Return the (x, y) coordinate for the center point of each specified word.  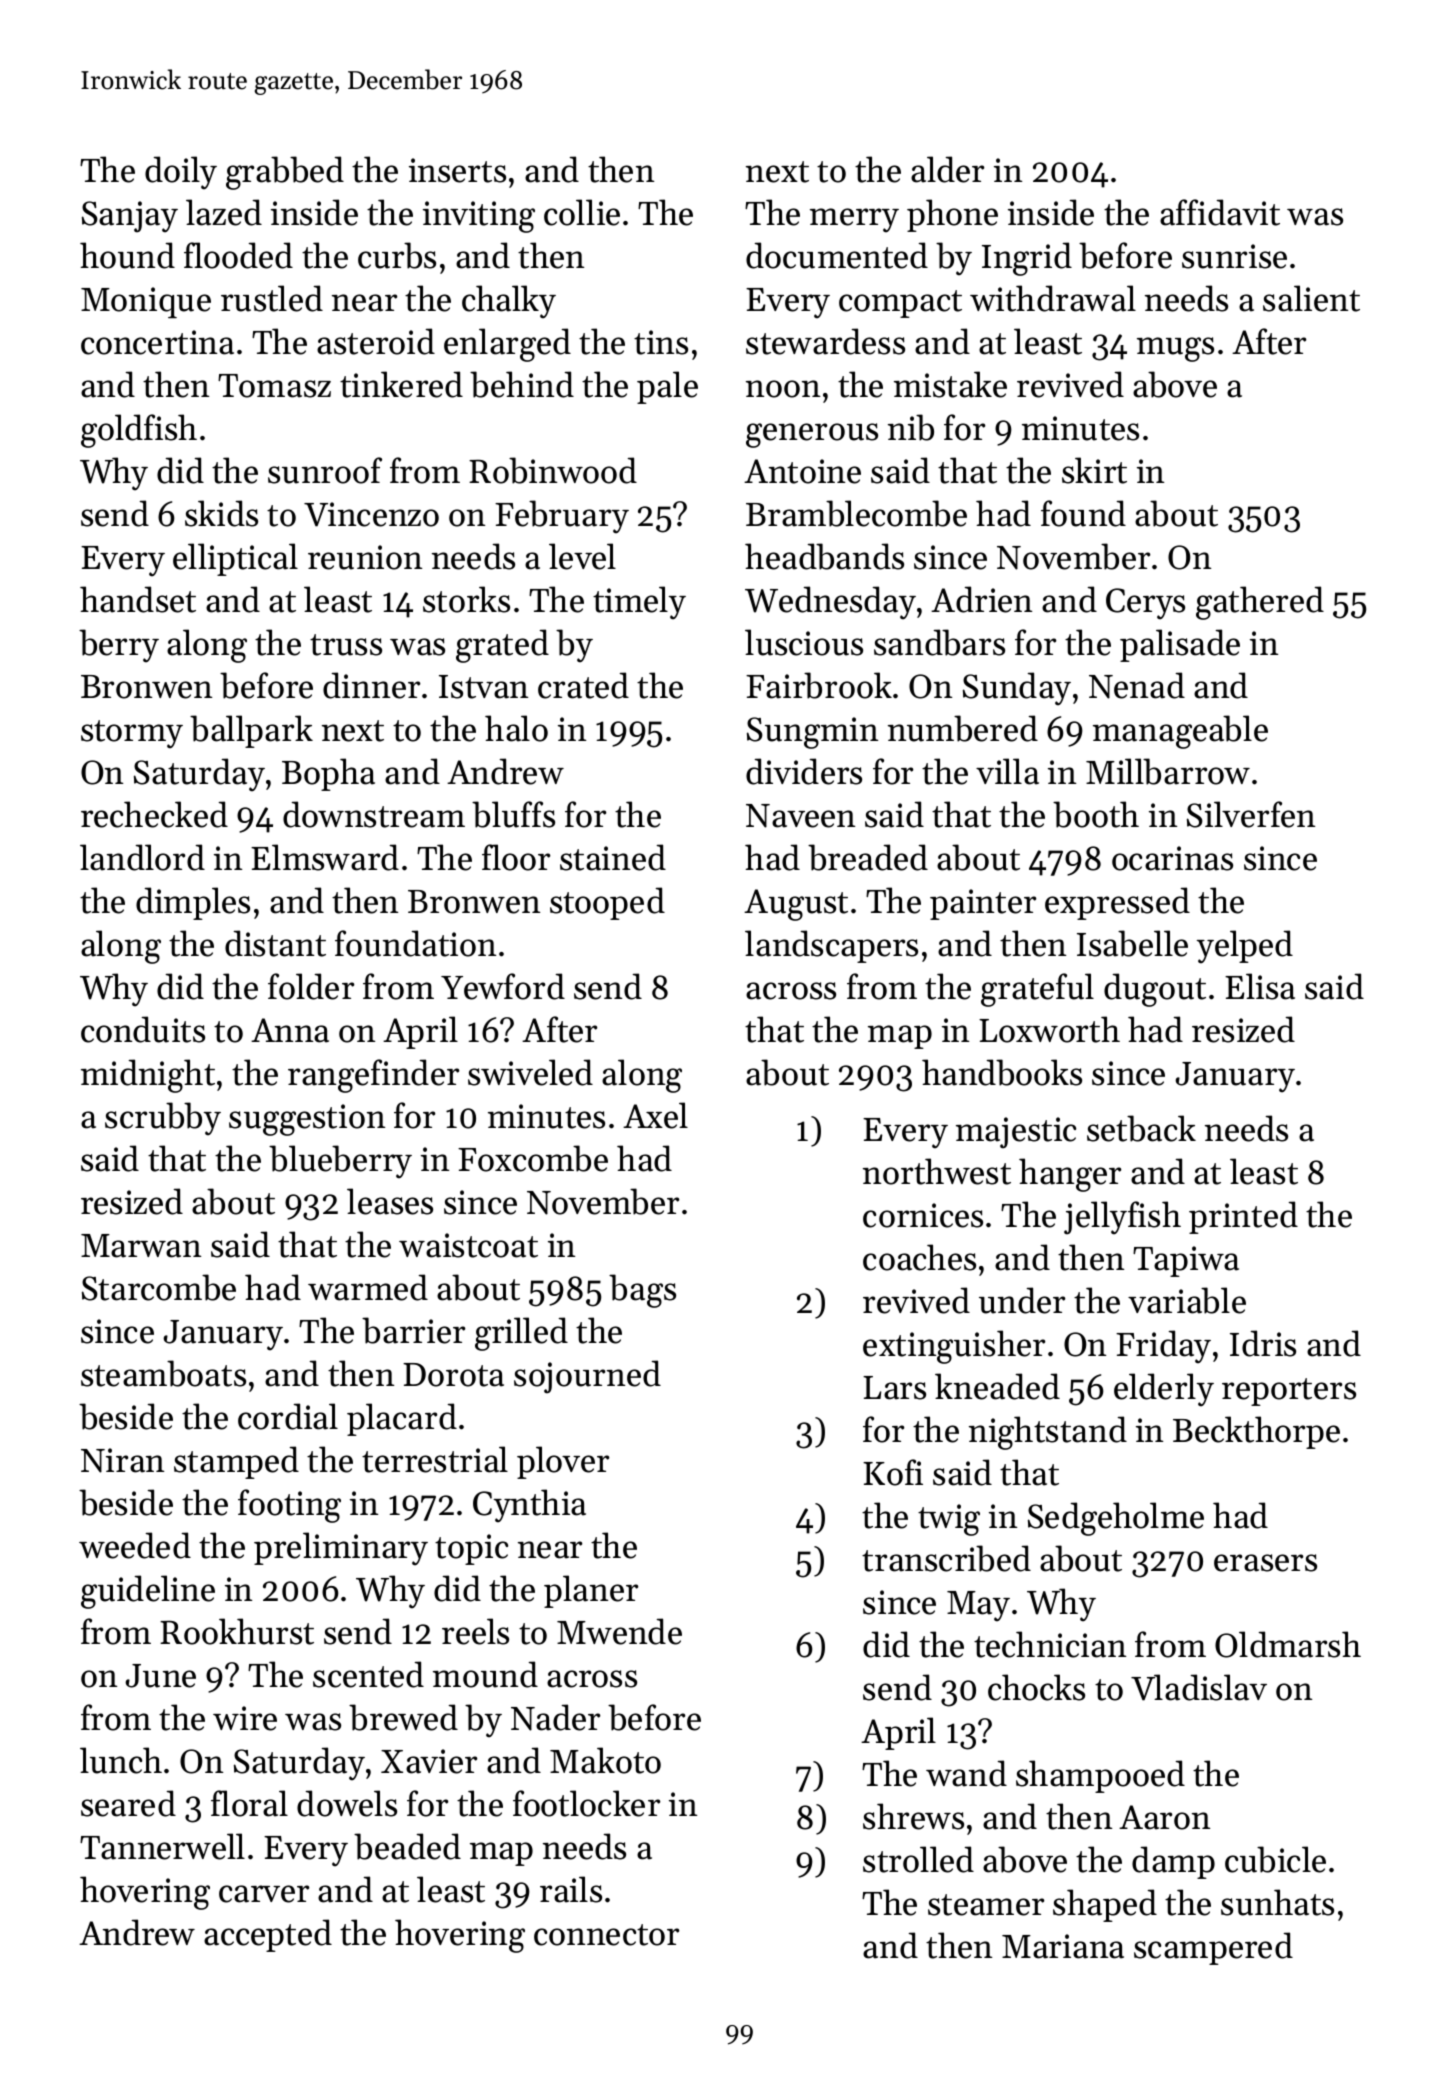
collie (582, 212)
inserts (457, 170)
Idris (1263, 1343)
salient (1311, 298)
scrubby (163, 1119)
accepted (268, 1935)
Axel (655, 1115)
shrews (913, 1816)
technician (1050, 1644)
